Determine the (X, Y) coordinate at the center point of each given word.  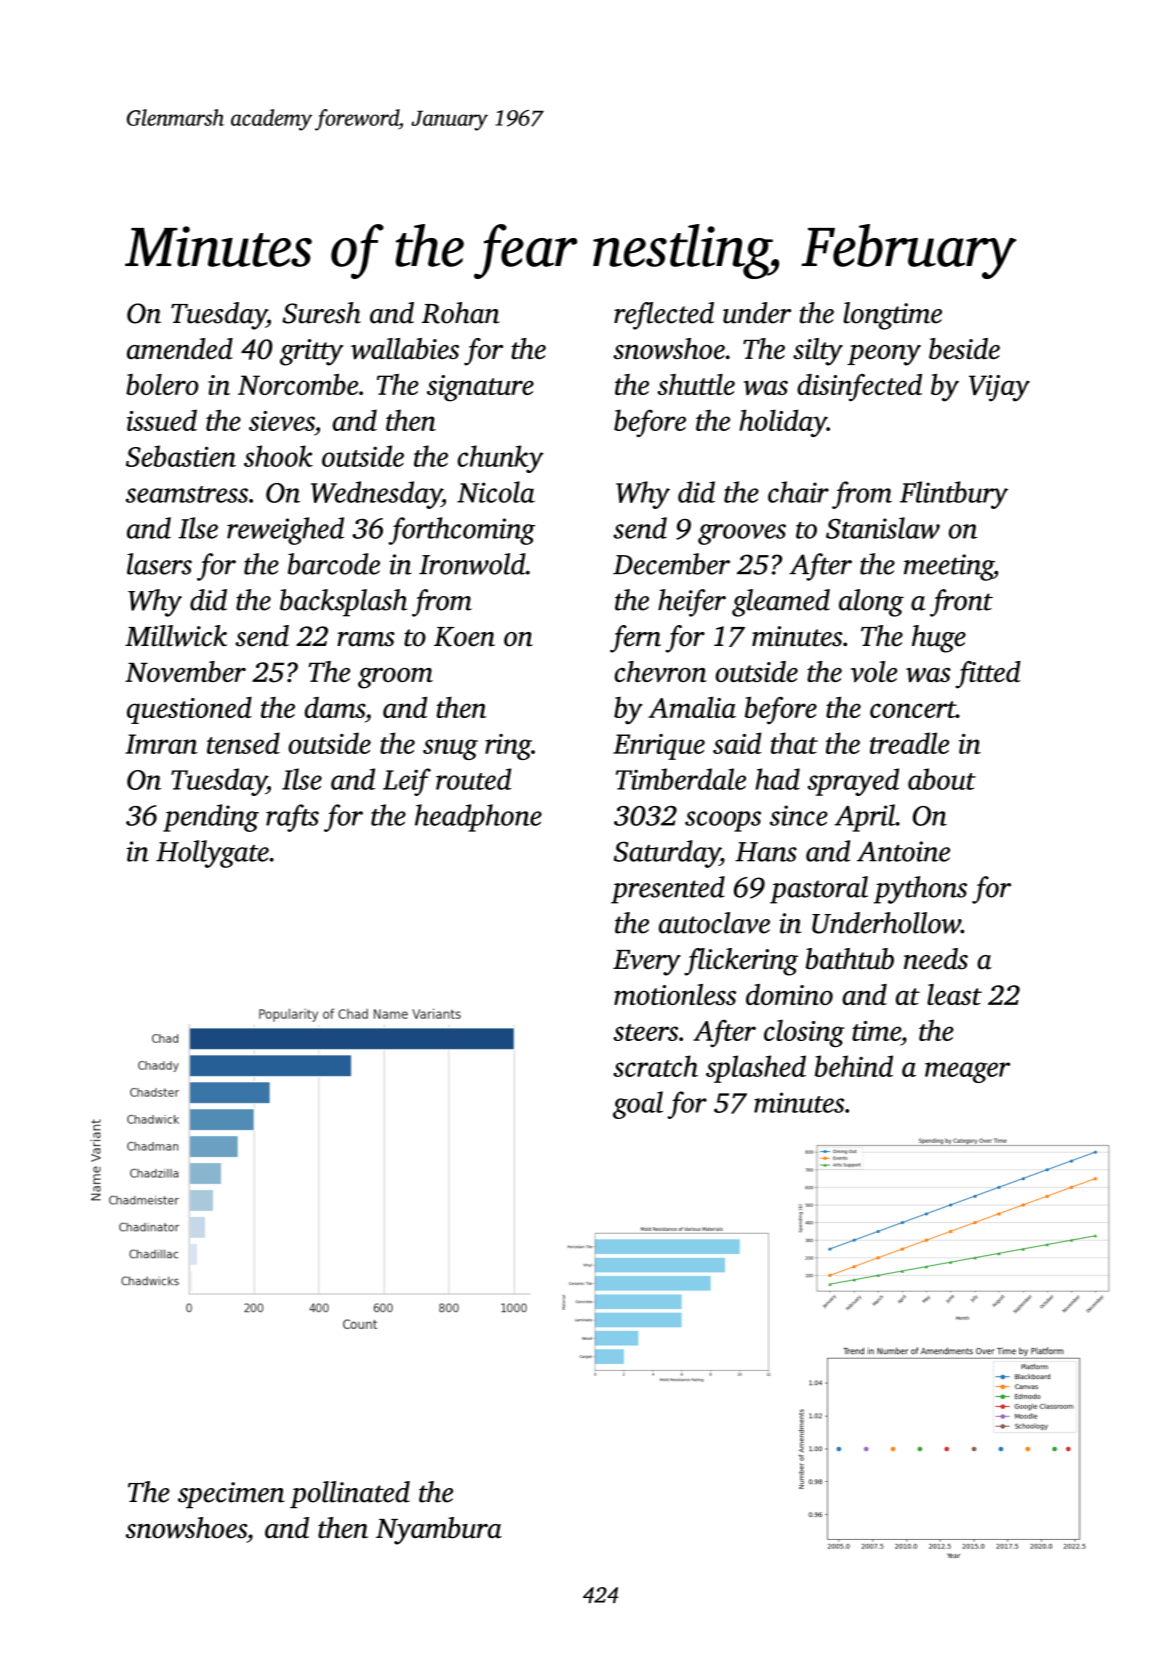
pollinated (350, 1494)
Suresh (321, 313)
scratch (655, 1066)
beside (964, 348)
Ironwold (472, 564)
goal (638, 1105)
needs (936, 959)
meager (967, 1072)
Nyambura (439, 1531)
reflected (664, 316)
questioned (189, 710)
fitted (988, 675)
